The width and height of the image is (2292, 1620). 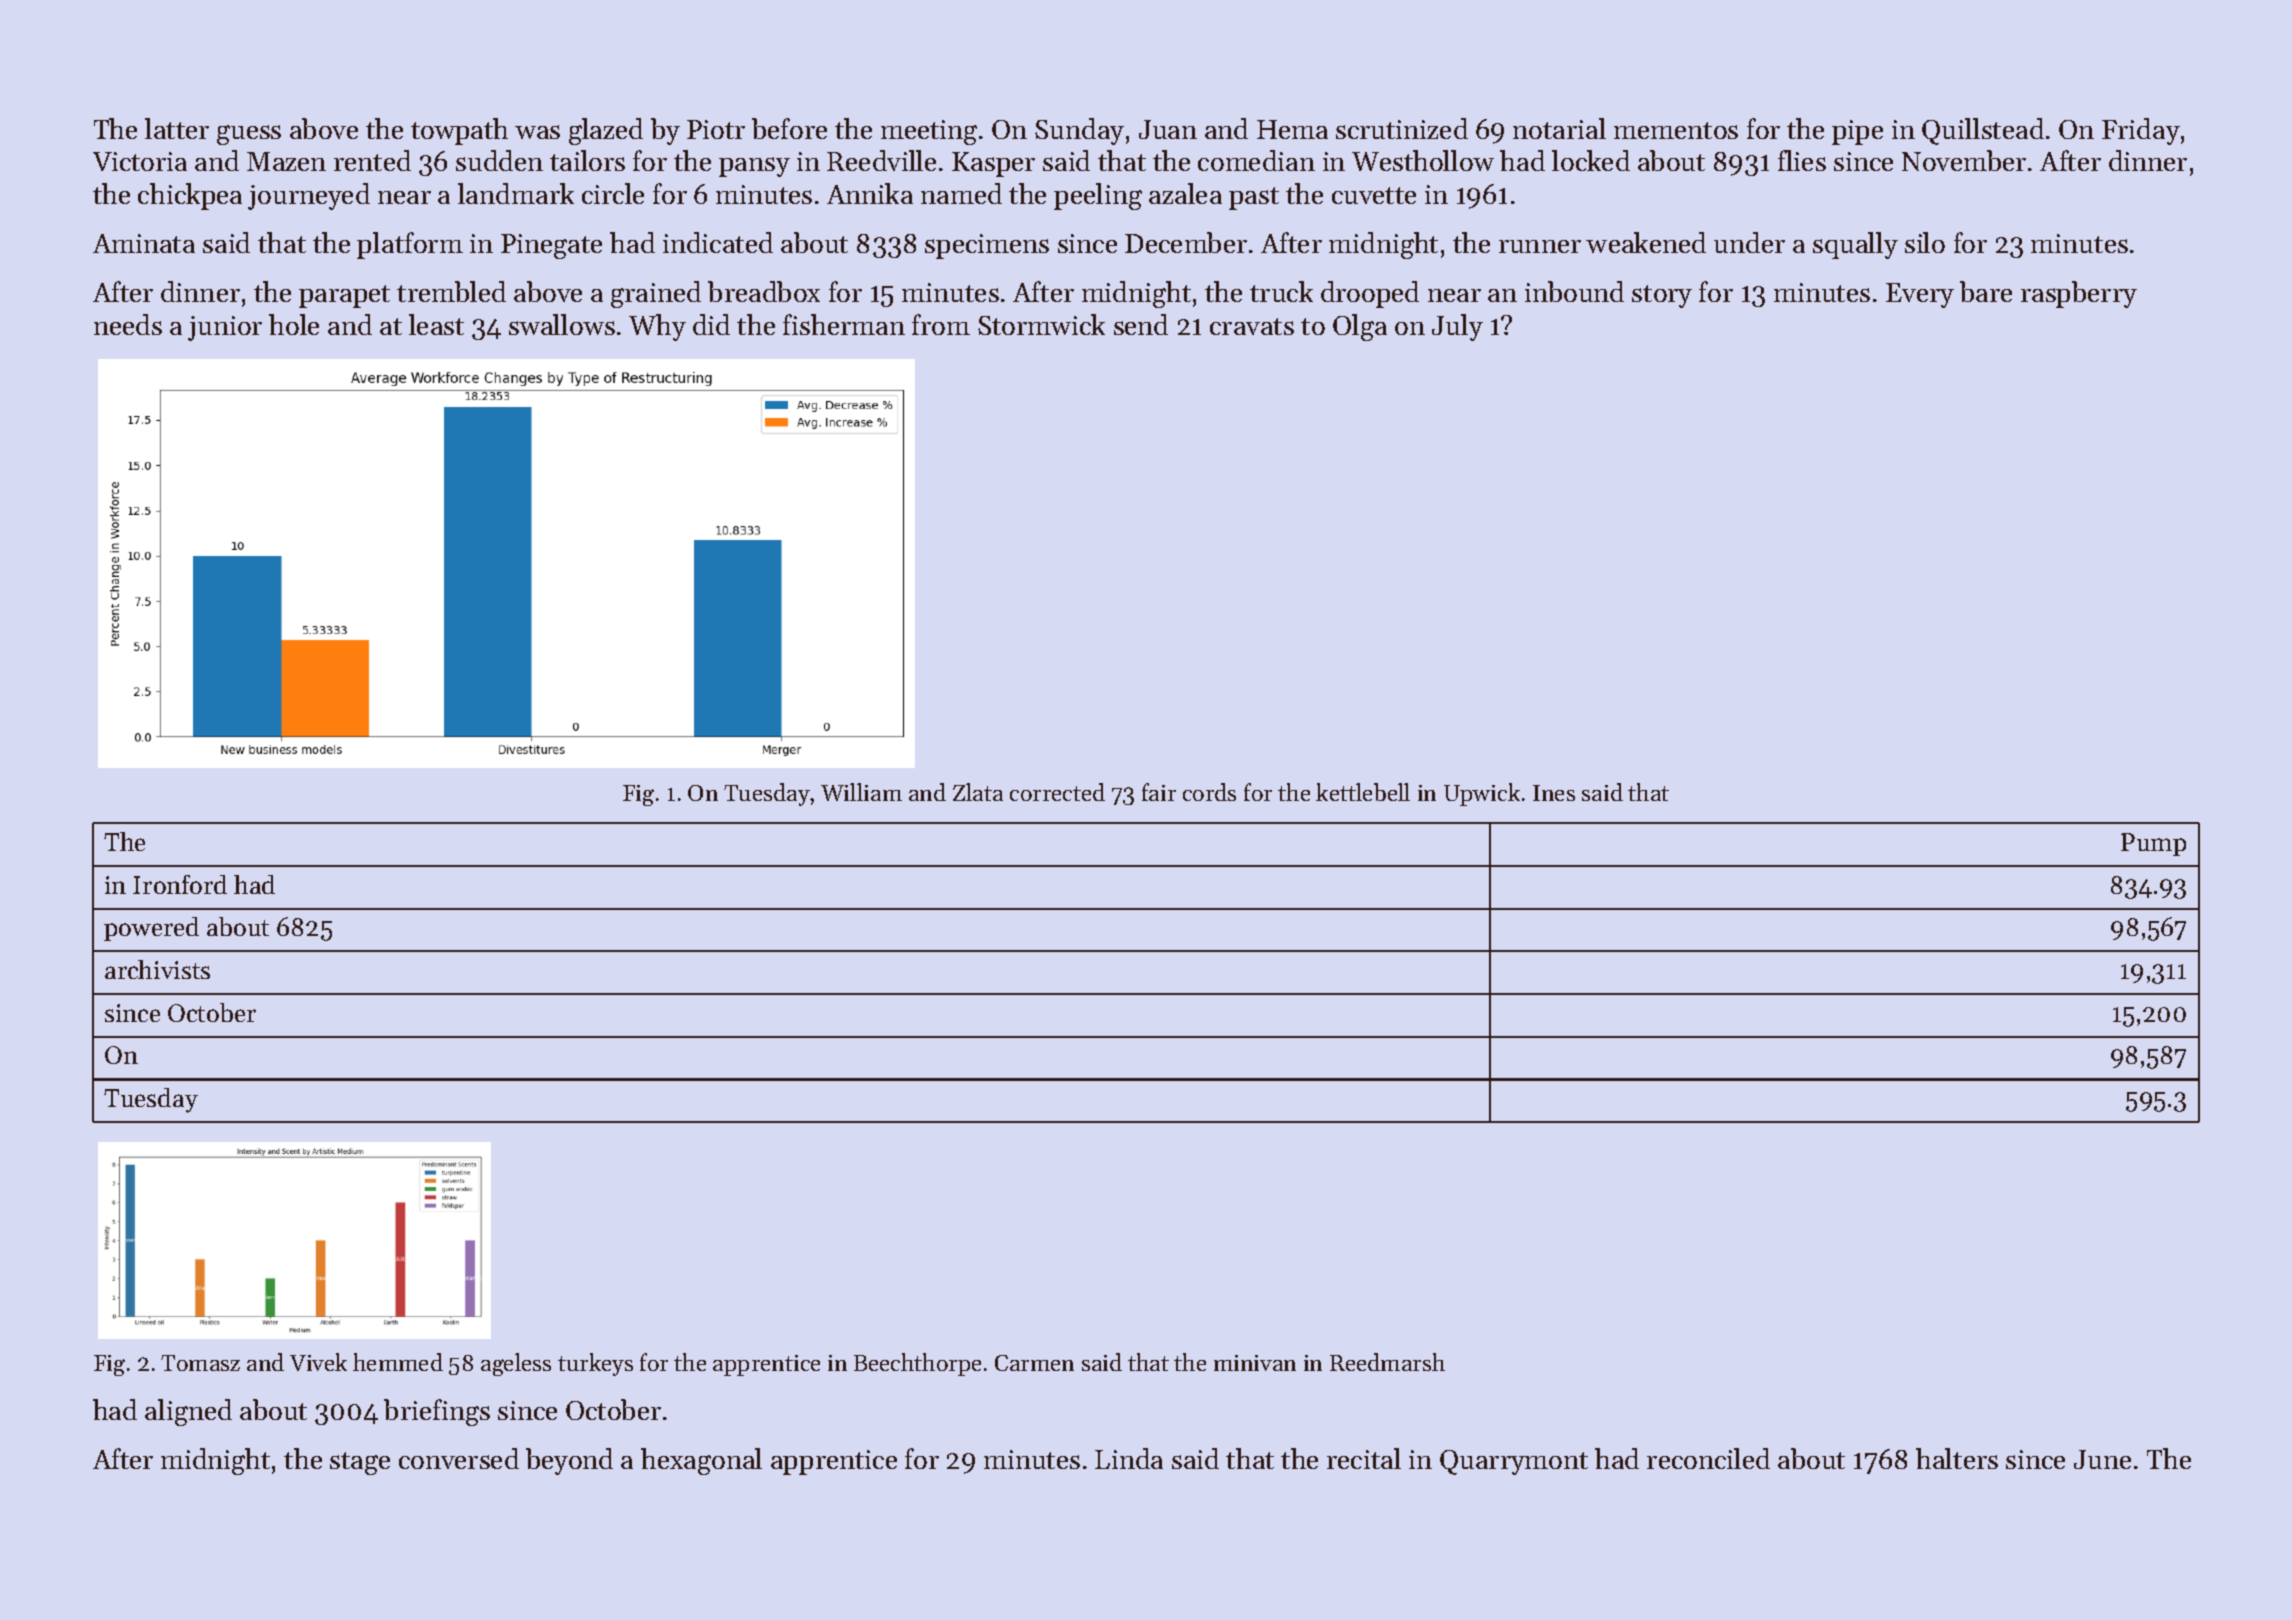 What do you see at coordinates (1057, 792) in the image?
I see `corrected` at bounding box center [1057, 792].
